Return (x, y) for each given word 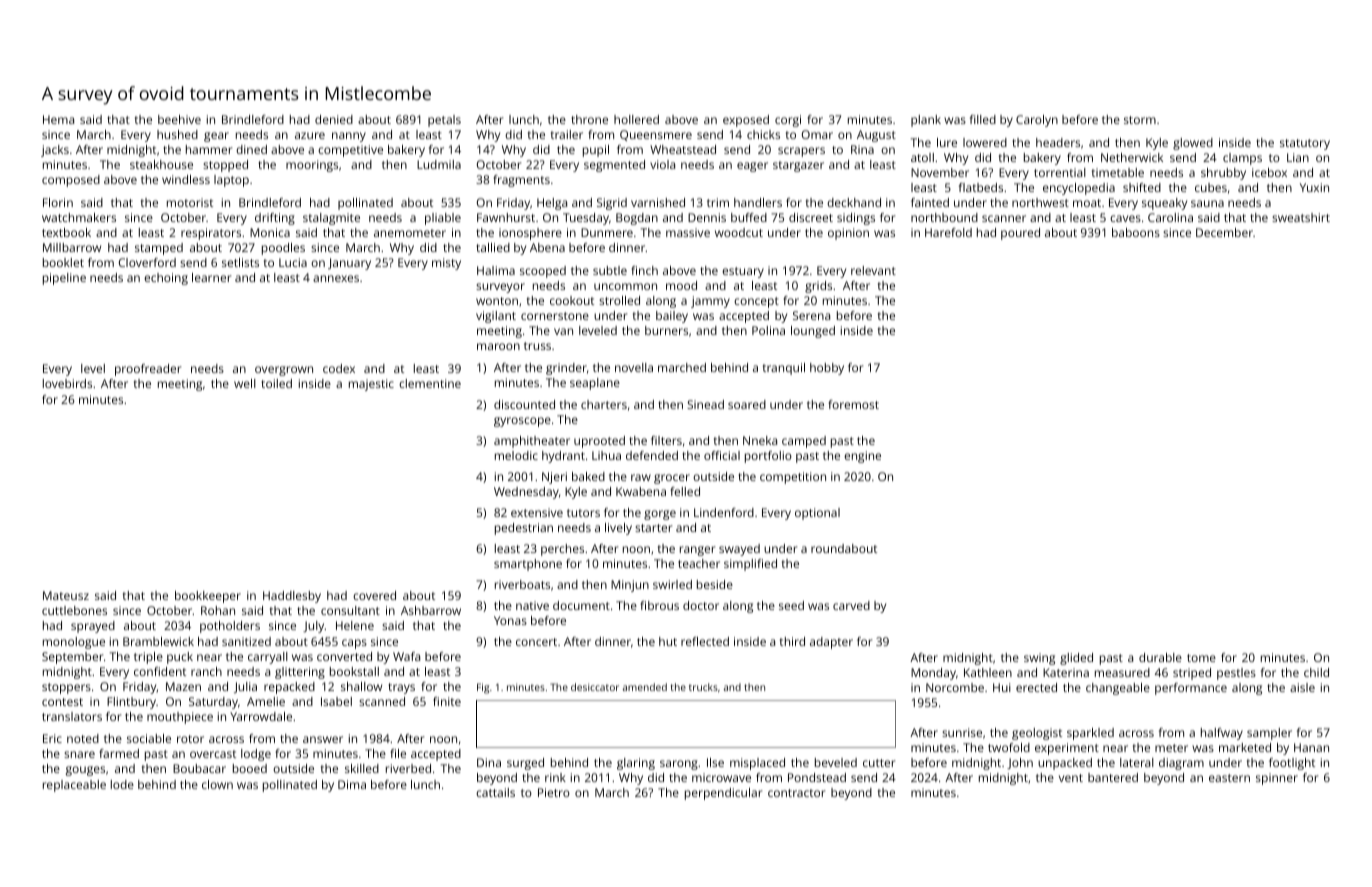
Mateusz (66, 595)
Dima (352, 784)
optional (817, 514)
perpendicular (723, 794)
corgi (788, 121)
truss (537, 346)
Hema (58, 119)
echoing (166, 279)
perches (562, 550)
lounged (813, 332)
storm (1140, 120)
